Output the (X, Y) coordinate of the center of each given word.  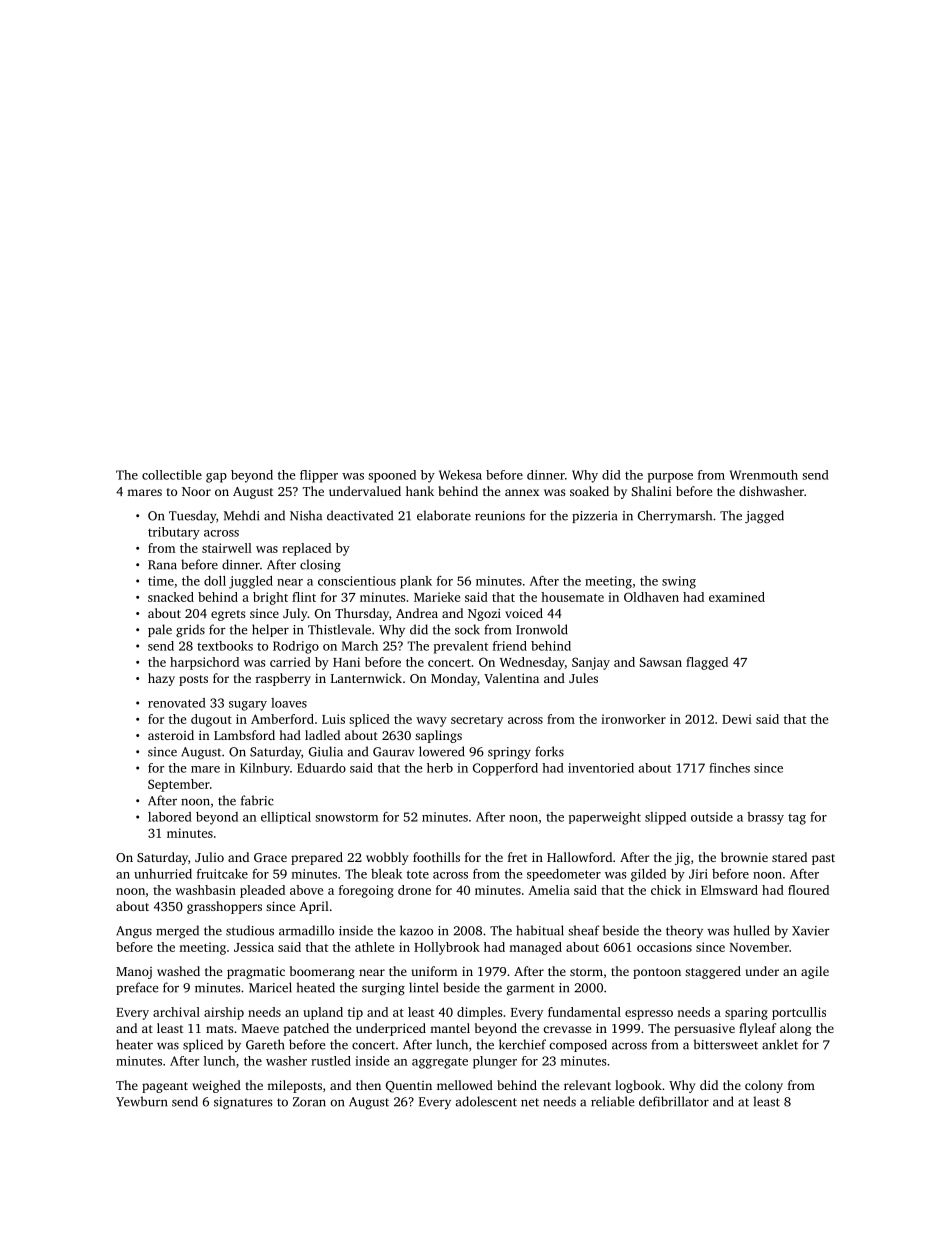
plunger (495, 1062)
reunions (500, 516)
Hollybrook (447, 948)
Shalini (652, 491)
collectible (172, 475)
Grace (270, 857)
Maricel (270, 987)
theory (684, 931)
